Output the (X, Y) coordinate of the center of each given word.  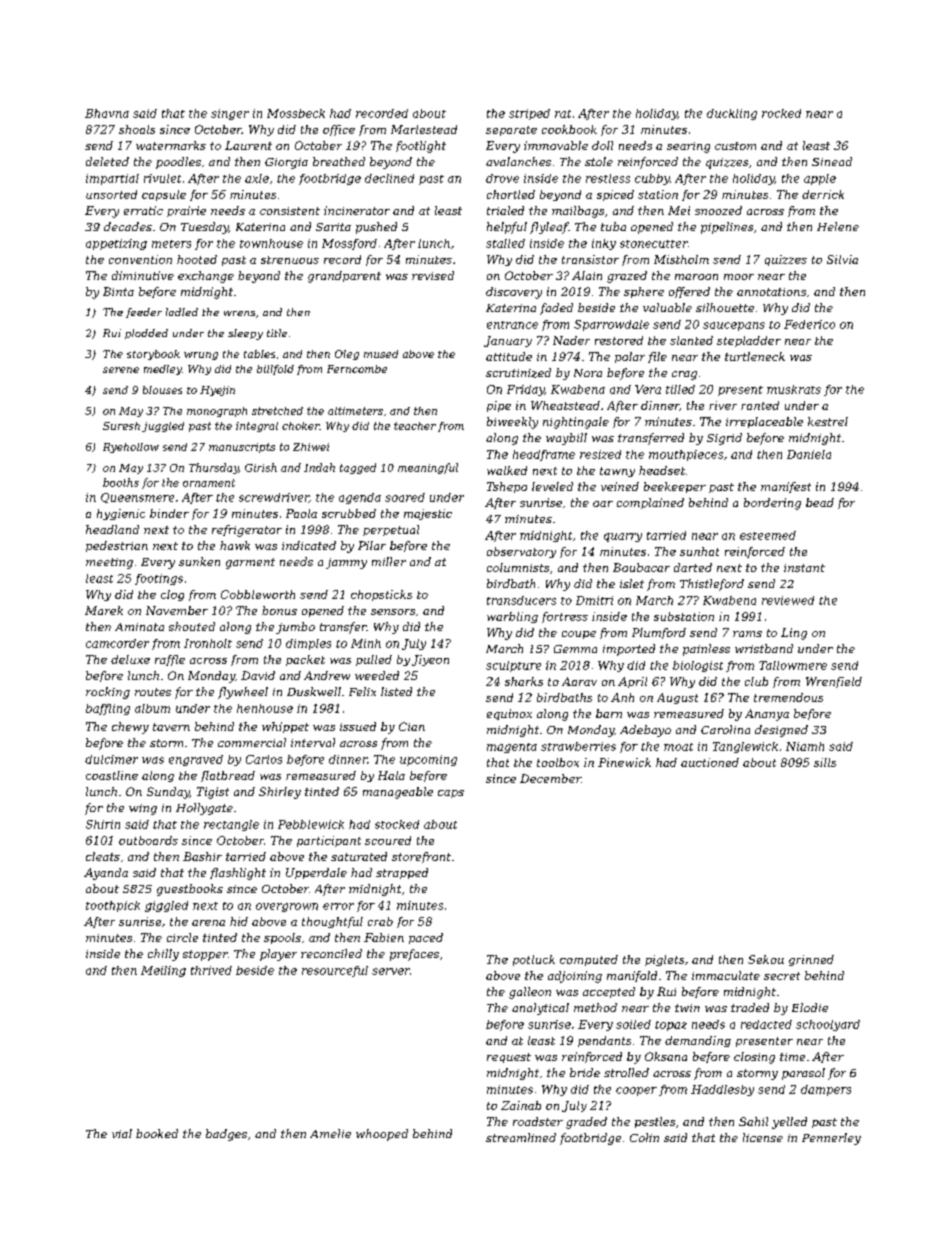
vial (122, 1133)
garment (250, 563)
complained (650, 503)
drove (502, 178)
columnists (518, 567)
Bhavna (107, 113)
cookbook (569, 129)
